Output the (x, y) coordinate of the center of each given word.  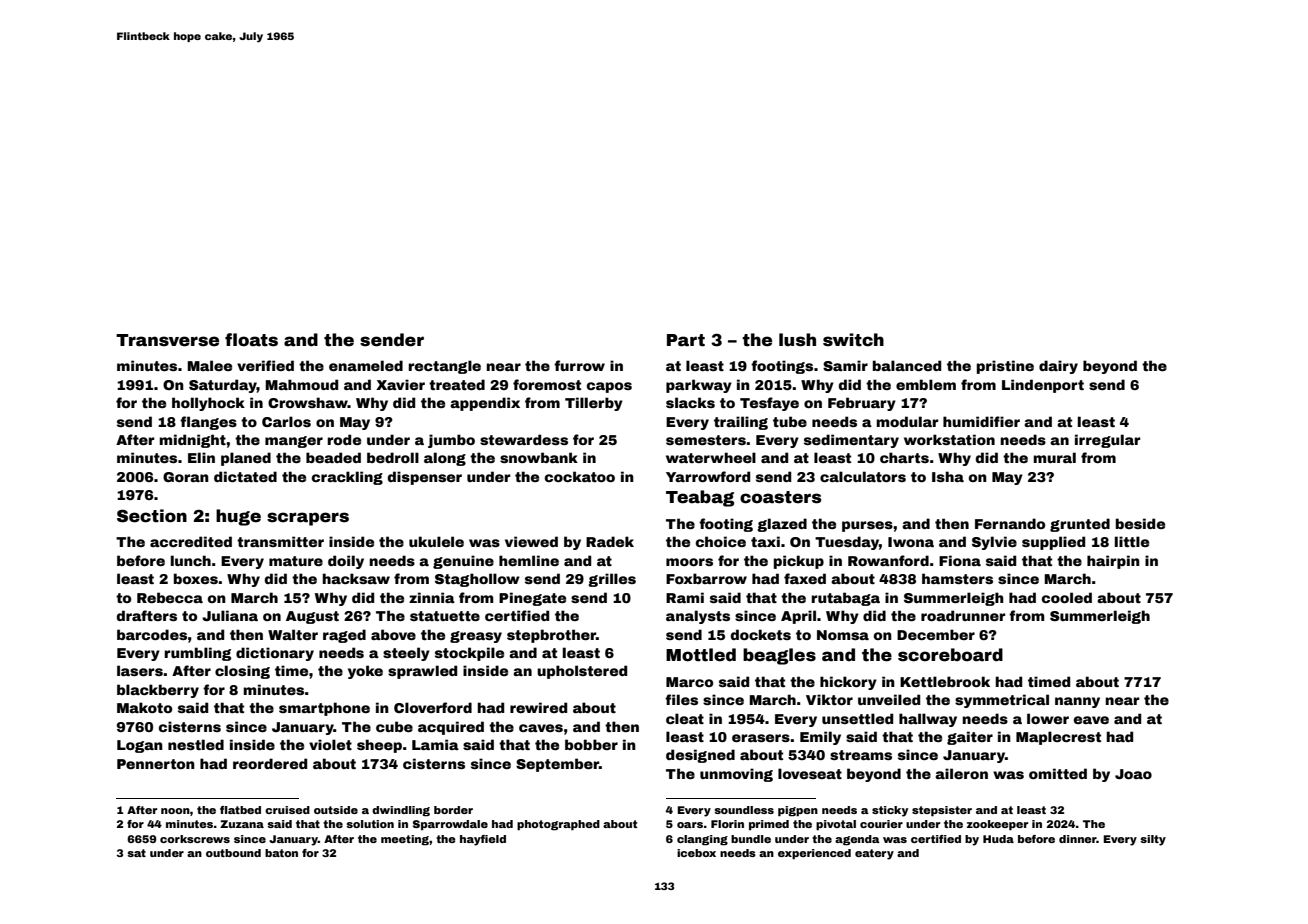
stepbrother (551, 636)
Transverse (167, 340)
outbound (233, 853)
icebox (696, 853)
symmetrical (1002, 701)
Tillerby (594, 404)
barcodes (152, 634)
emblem (926, 384)
